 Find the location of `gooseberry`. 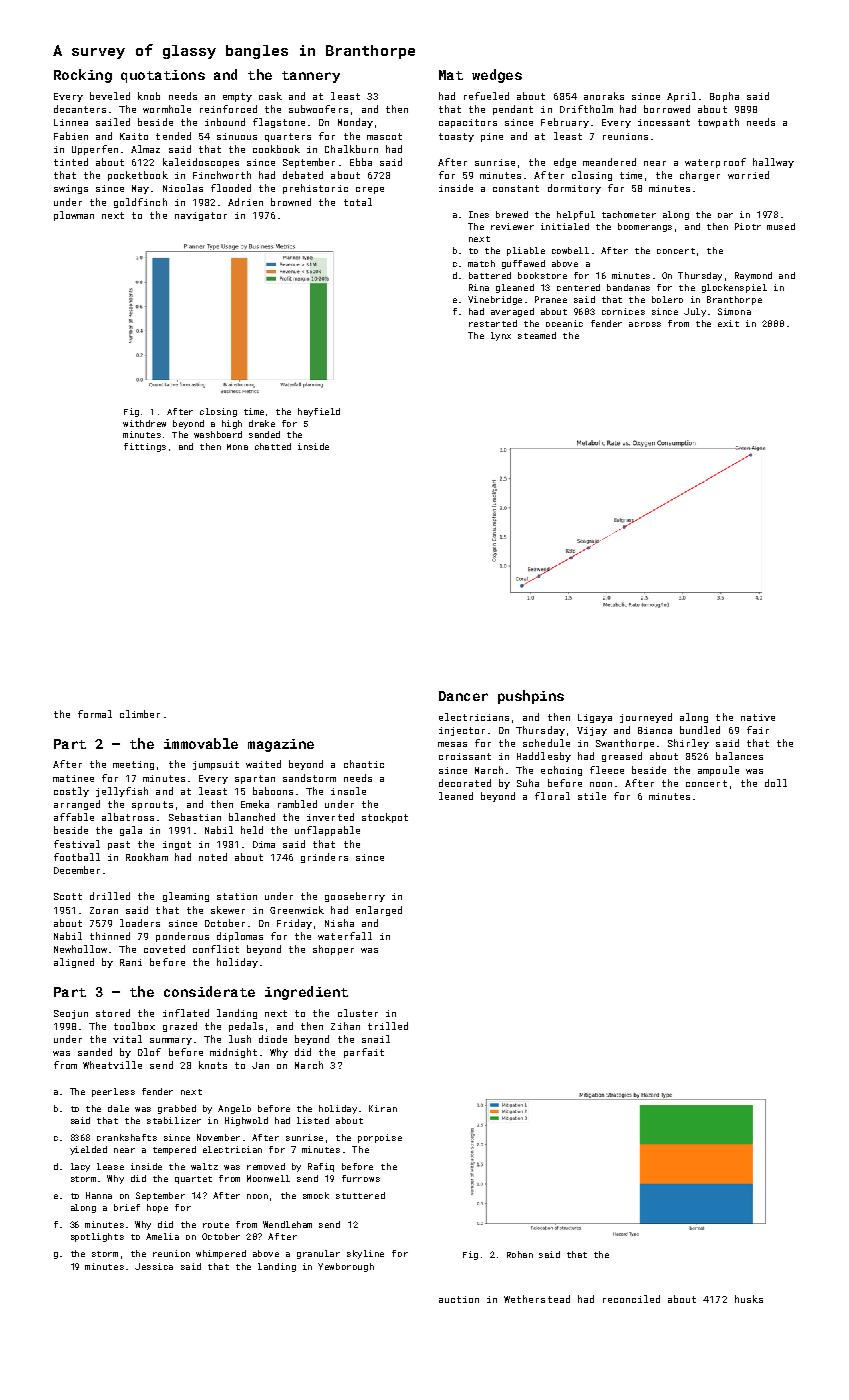

gooseberry is located at coordinates (355, 897).
